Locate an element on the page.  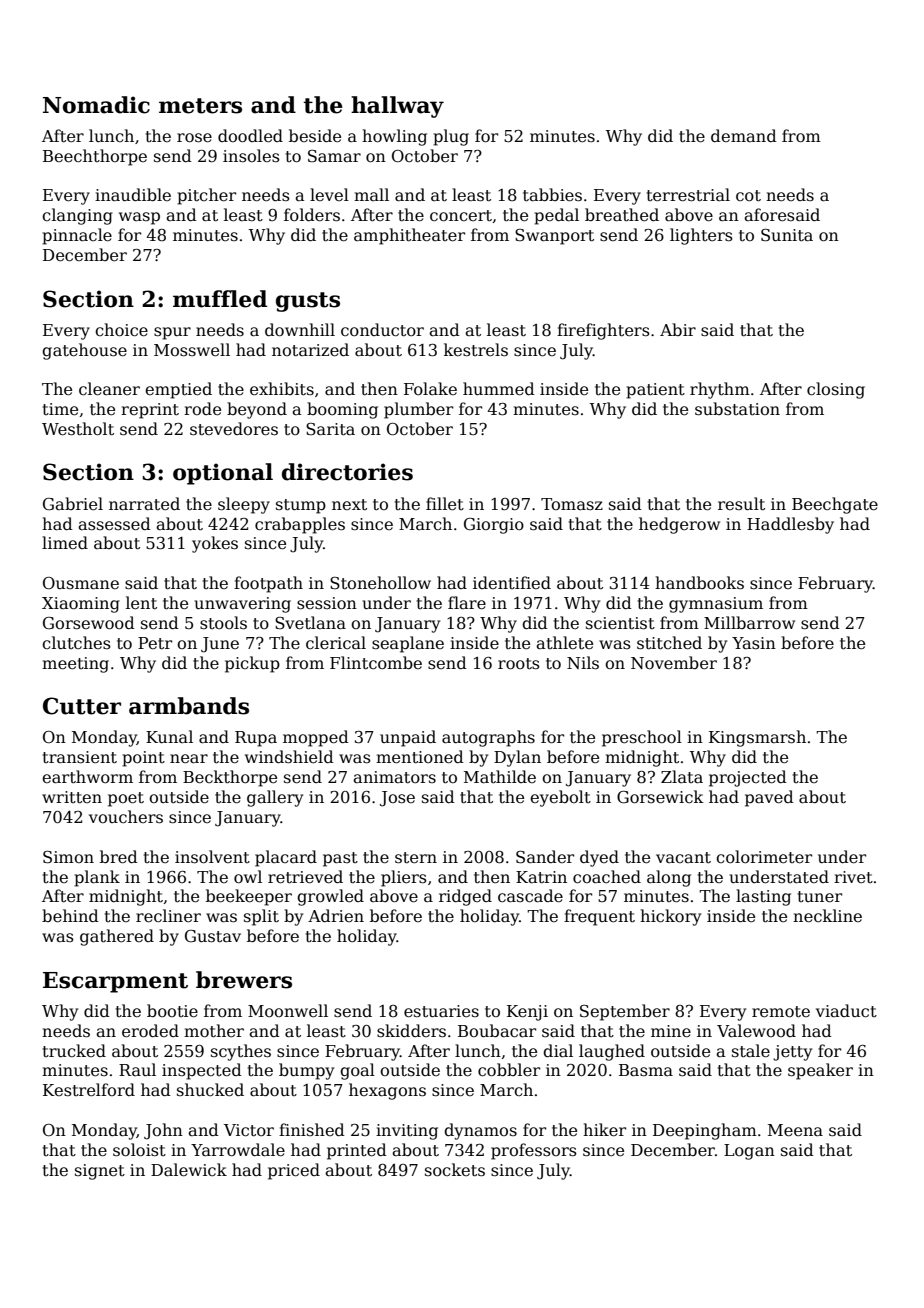
neckline is located at coordinates (827, 916).
